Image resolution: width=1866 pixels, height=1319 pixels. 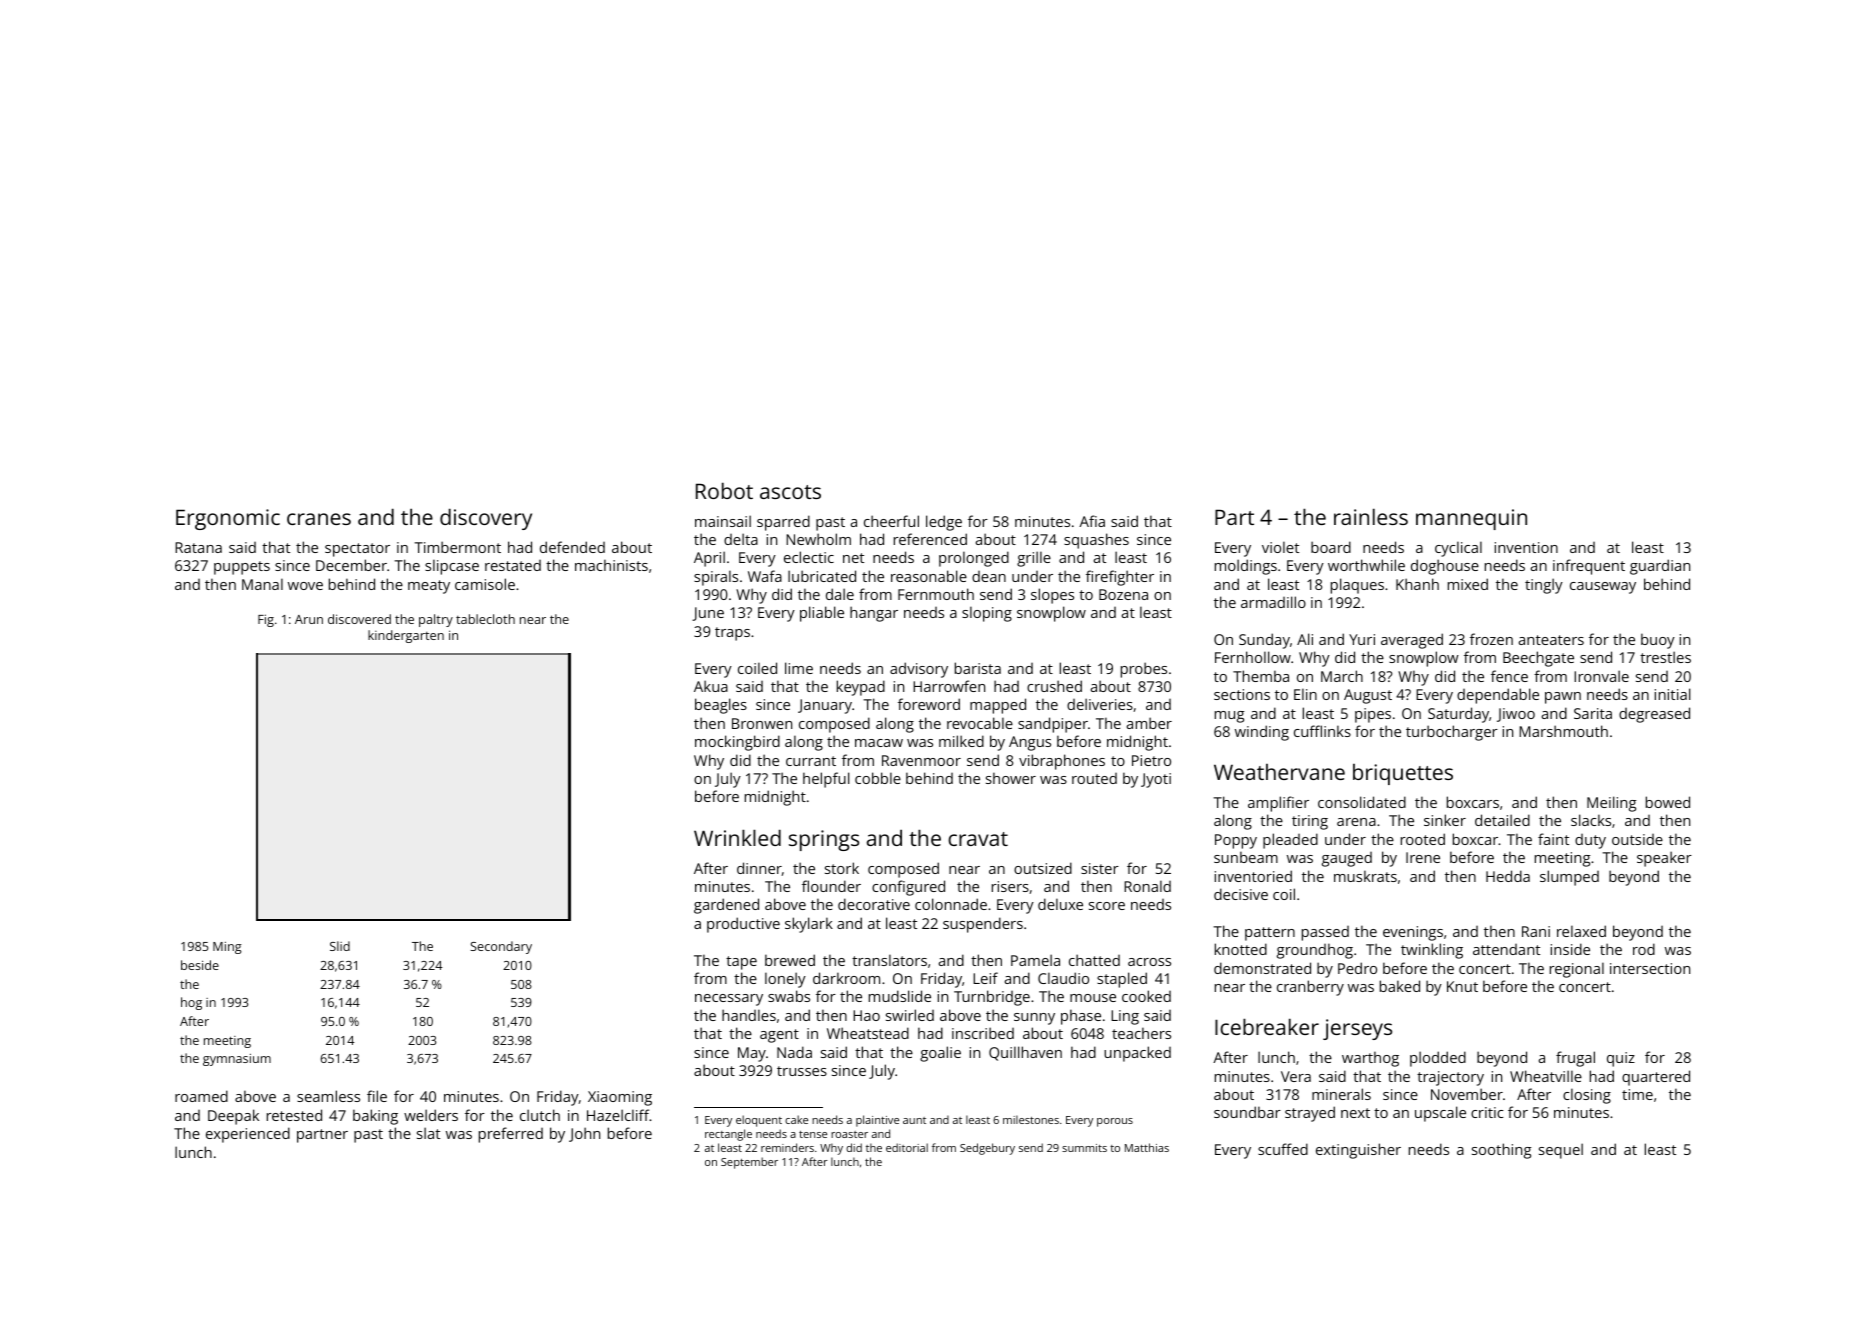 I want to click on cranes, so click(x=319, y=519).
